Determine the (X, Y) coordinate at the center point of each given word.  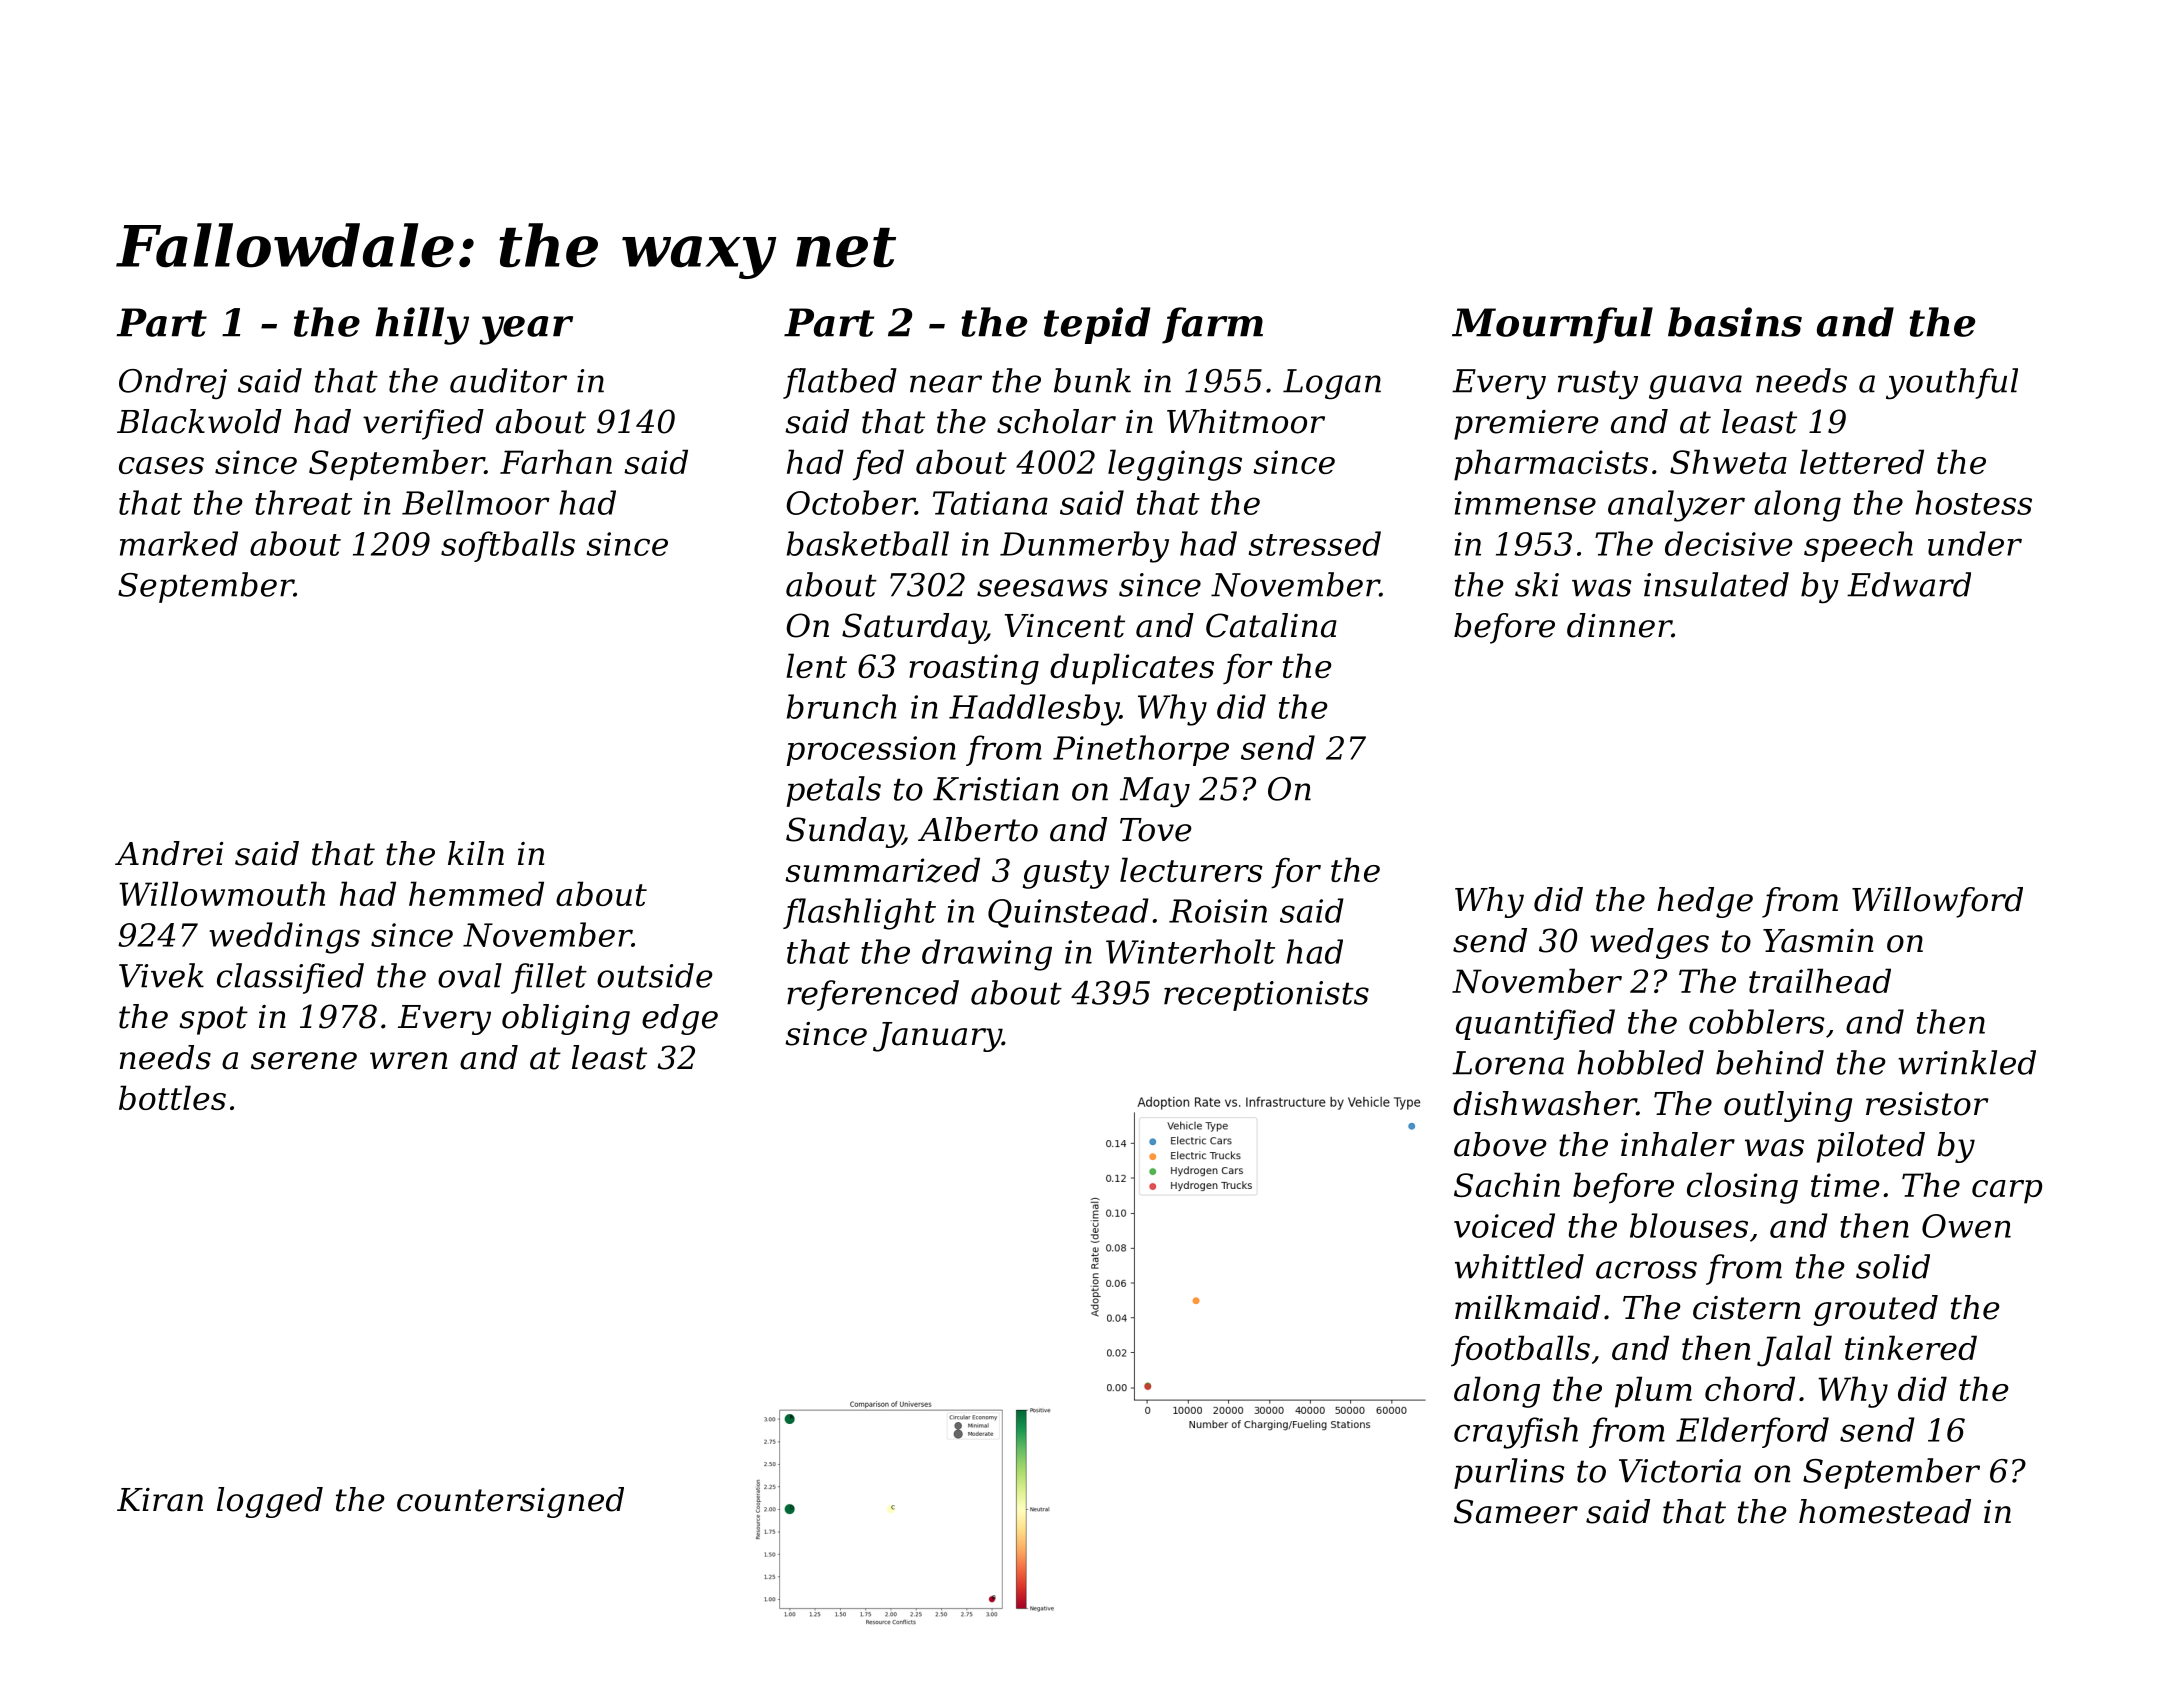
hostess (1973, 502)
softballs (508, 546)
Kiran (160, 1500)
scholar (1056, 421)
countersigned (510, 1502)
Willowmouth (222, 893)
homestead (1885, 1511)
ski (1537, 584)
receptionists (1266, 996)
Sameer (1516, 1511)
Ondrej (173, 383)
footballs (1520, 1351)
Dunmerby (1084, 547)
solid (1893, 1266)
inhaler (1678, 1144)
